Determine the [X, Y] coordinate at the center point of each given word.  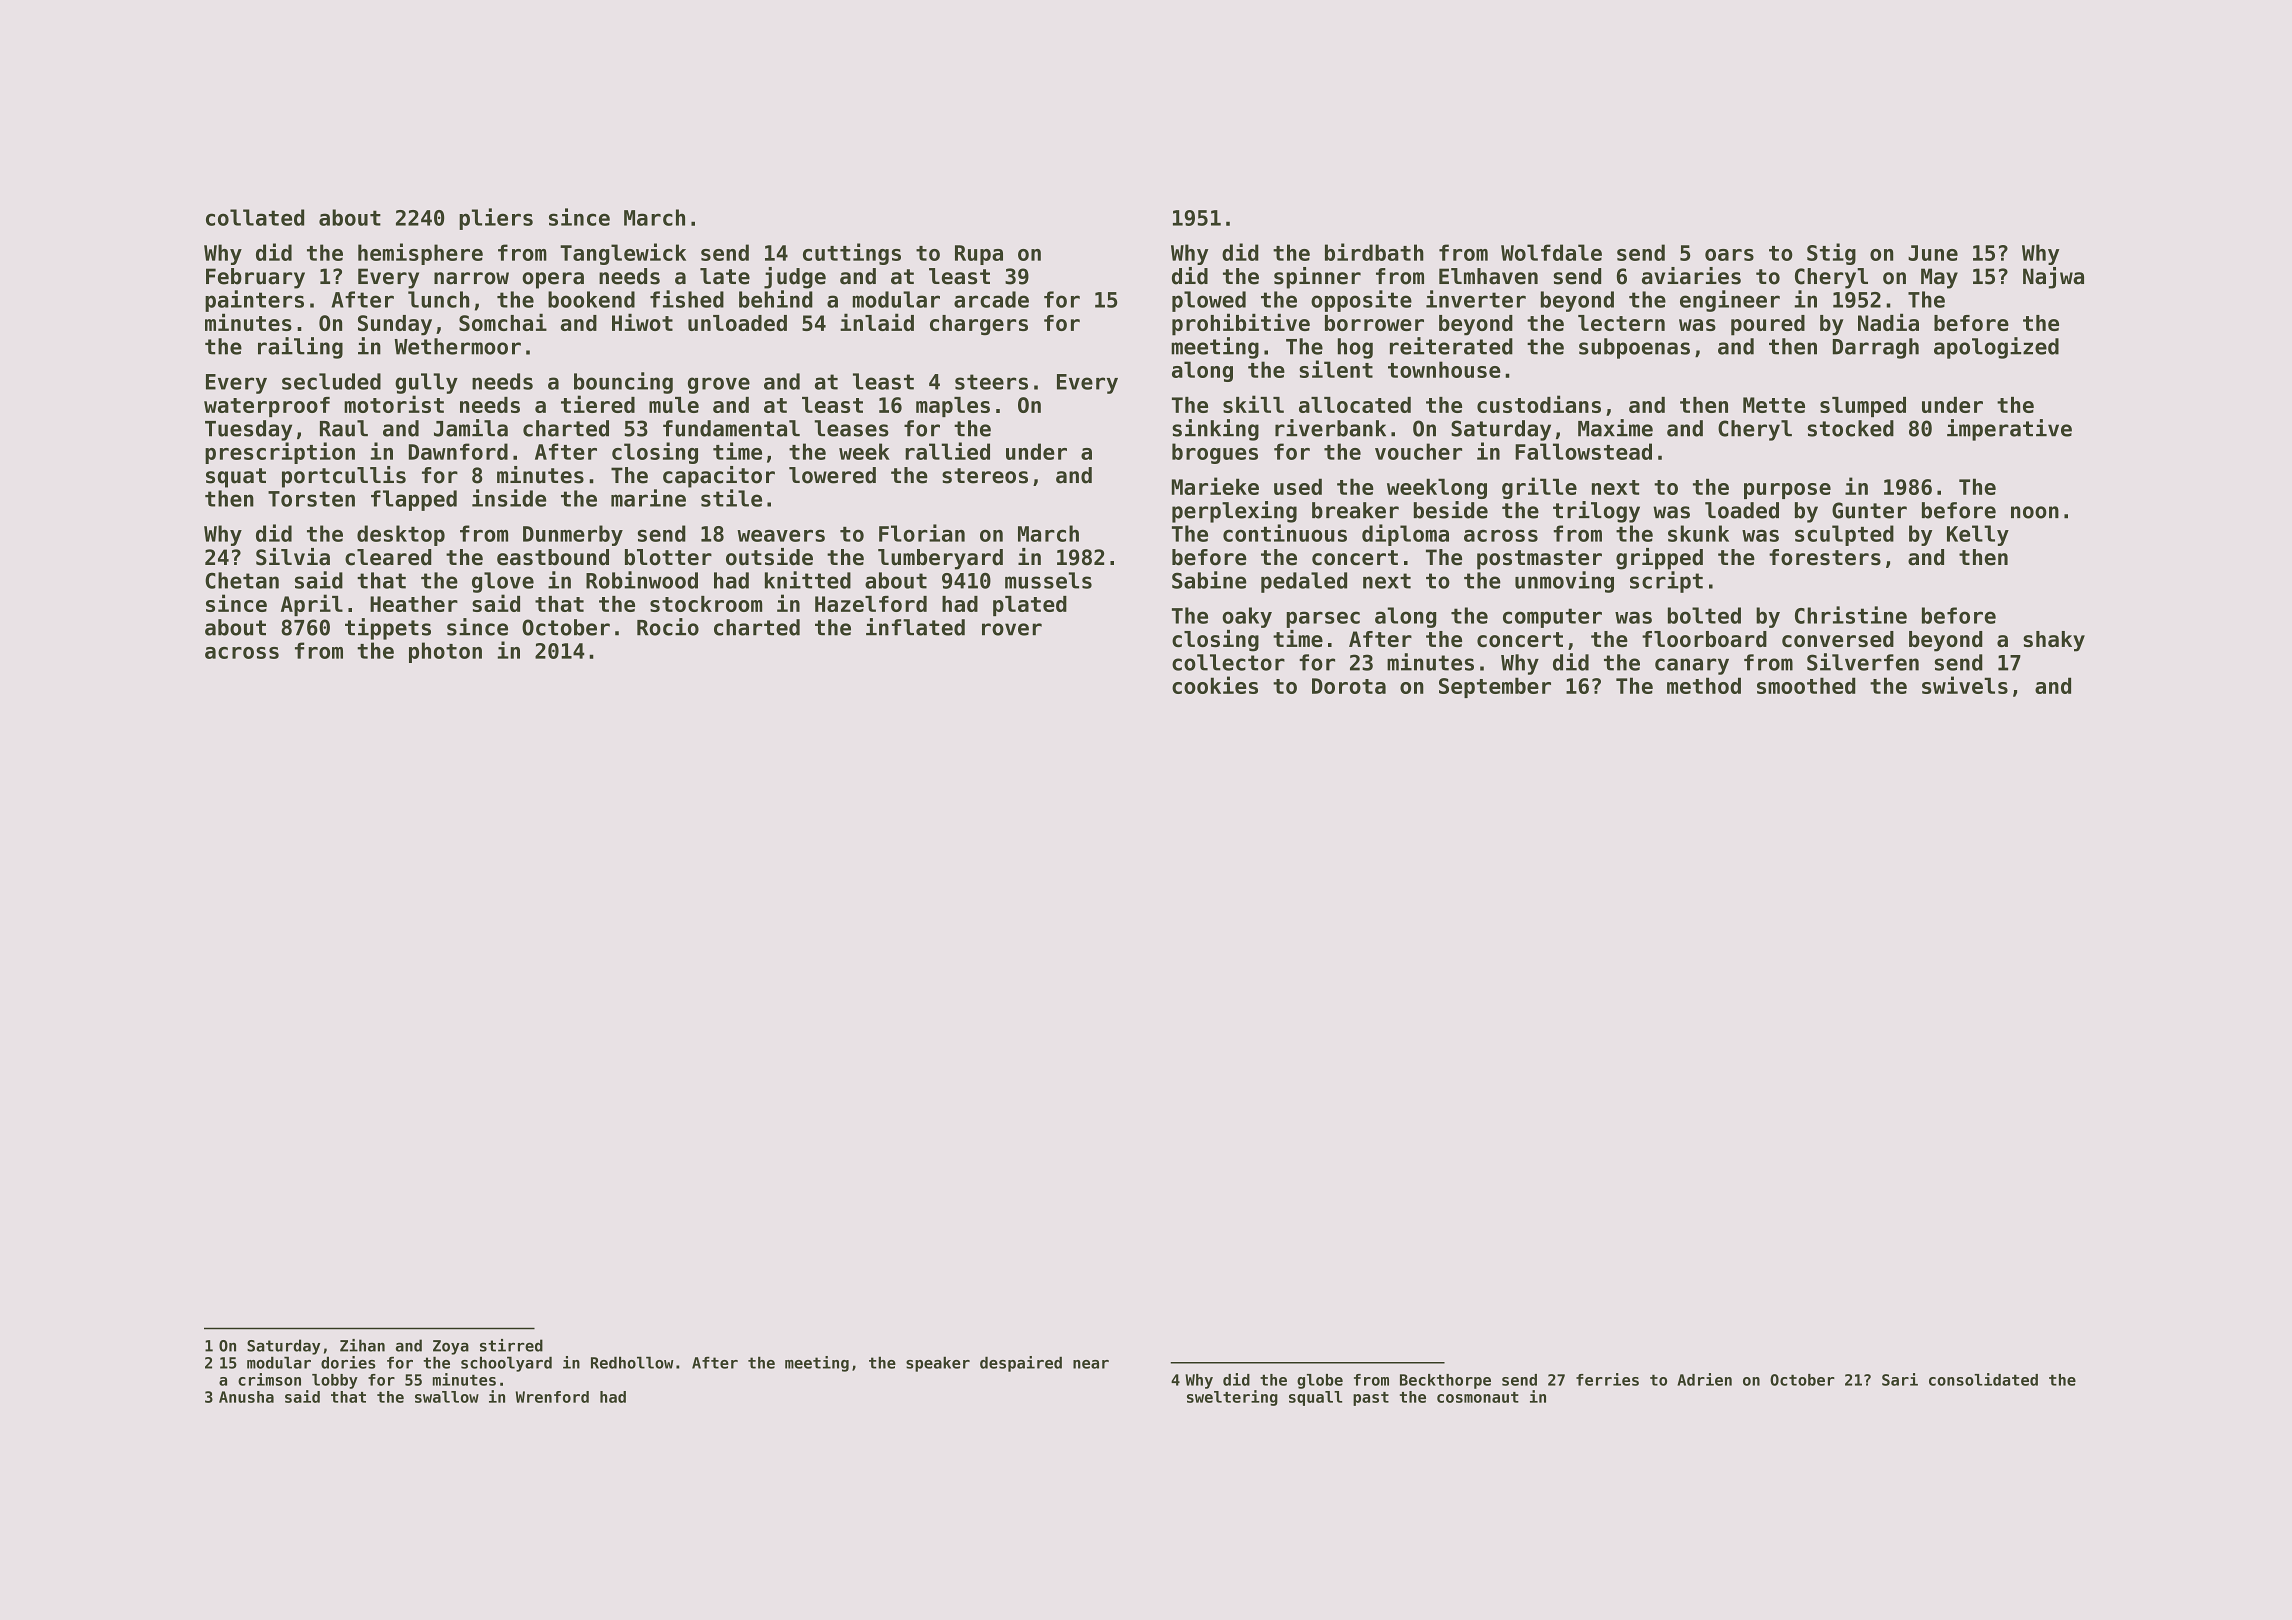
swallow [447, 1397]
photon [445, 652]
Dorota [1349, 686]
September [1495, 687]
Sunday [395, 325]
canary [1692, 666]
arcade [991, 299]
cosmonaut [1478, 1397]
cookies [1215, 685]
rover [1012, 629]
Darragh [1876, 348]
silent [1336, 369]
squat [236, 478]
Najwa [2053, 278]
